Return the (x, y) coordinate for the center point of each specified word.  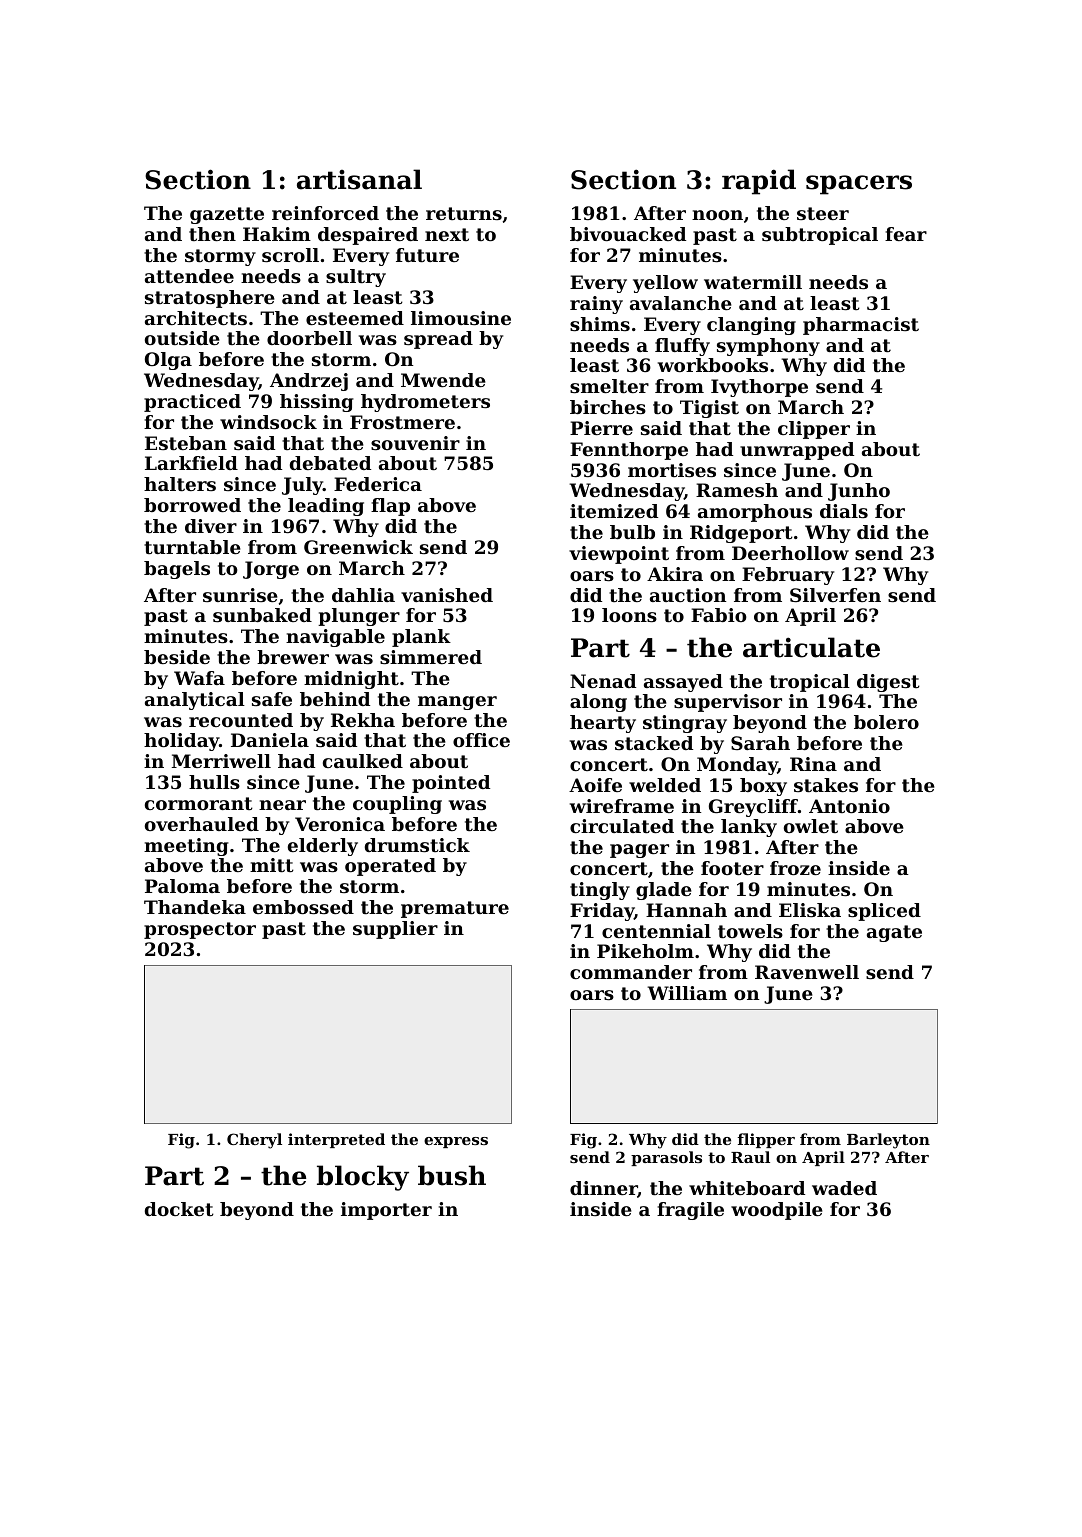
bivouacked (628, 234)
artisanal (359, 179)
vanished (447, 595)
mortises (672, 470)
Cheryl (254, 1141)
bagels (177, 570)
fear (906, 234)
